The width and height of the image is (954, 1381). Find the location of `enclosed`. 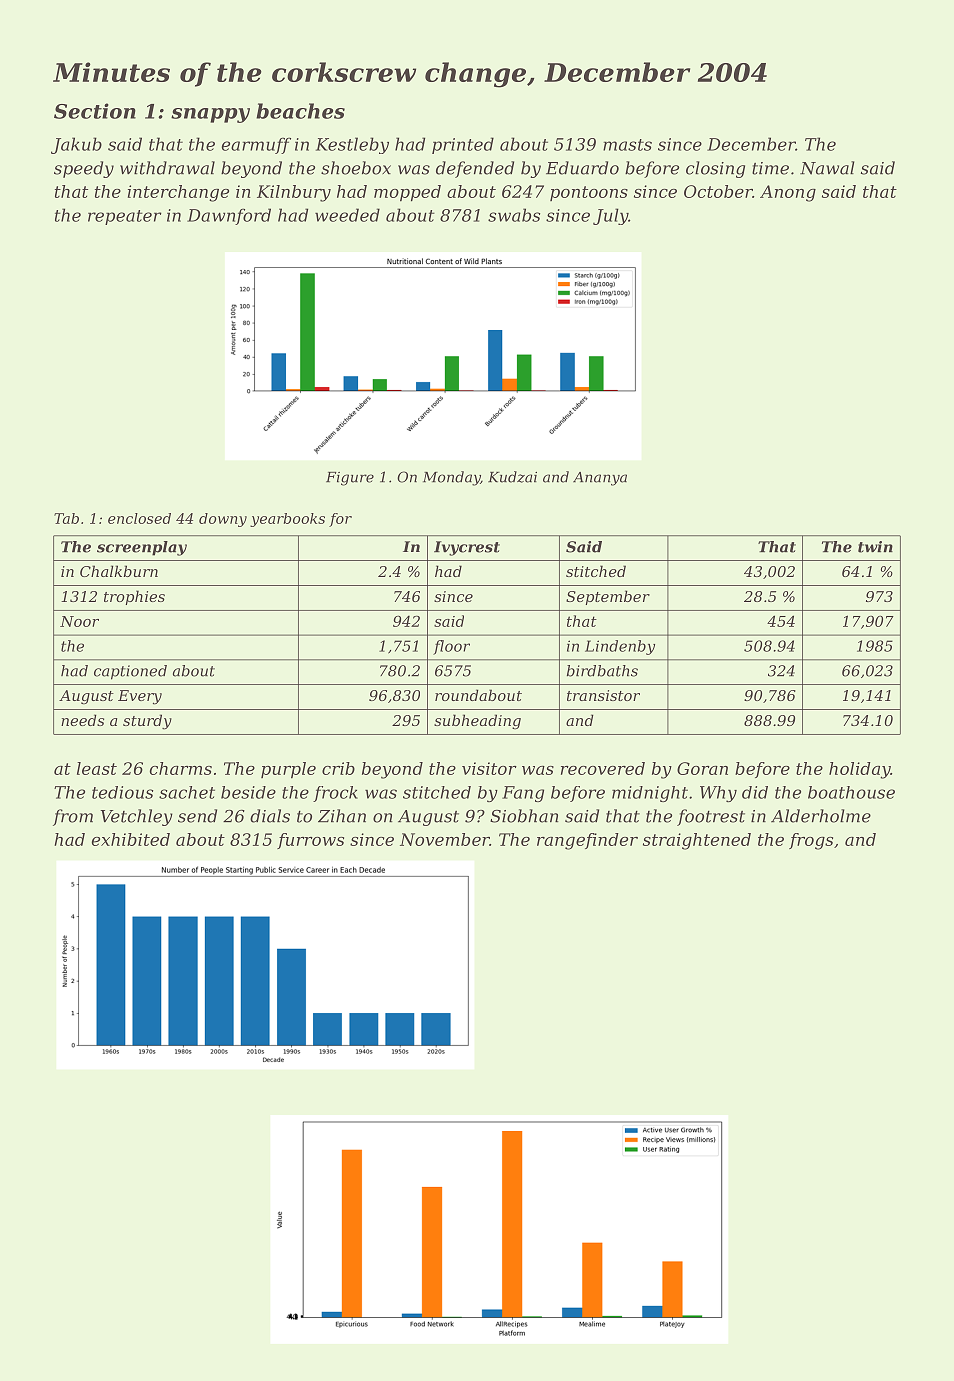

enclosed is located at coordinates (139, 518).
